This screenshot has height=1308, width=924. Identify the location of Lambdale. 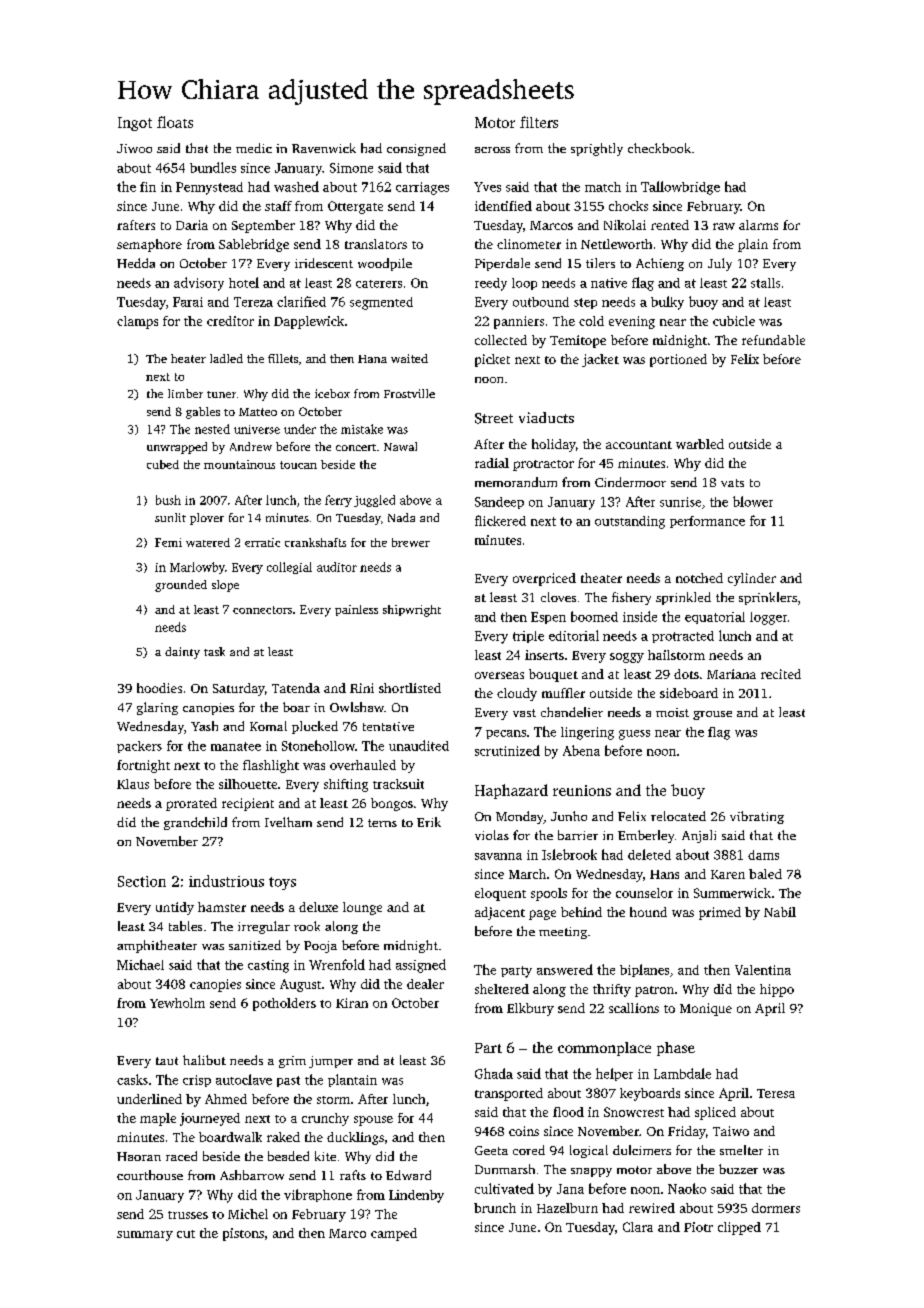
(682, 1073).
